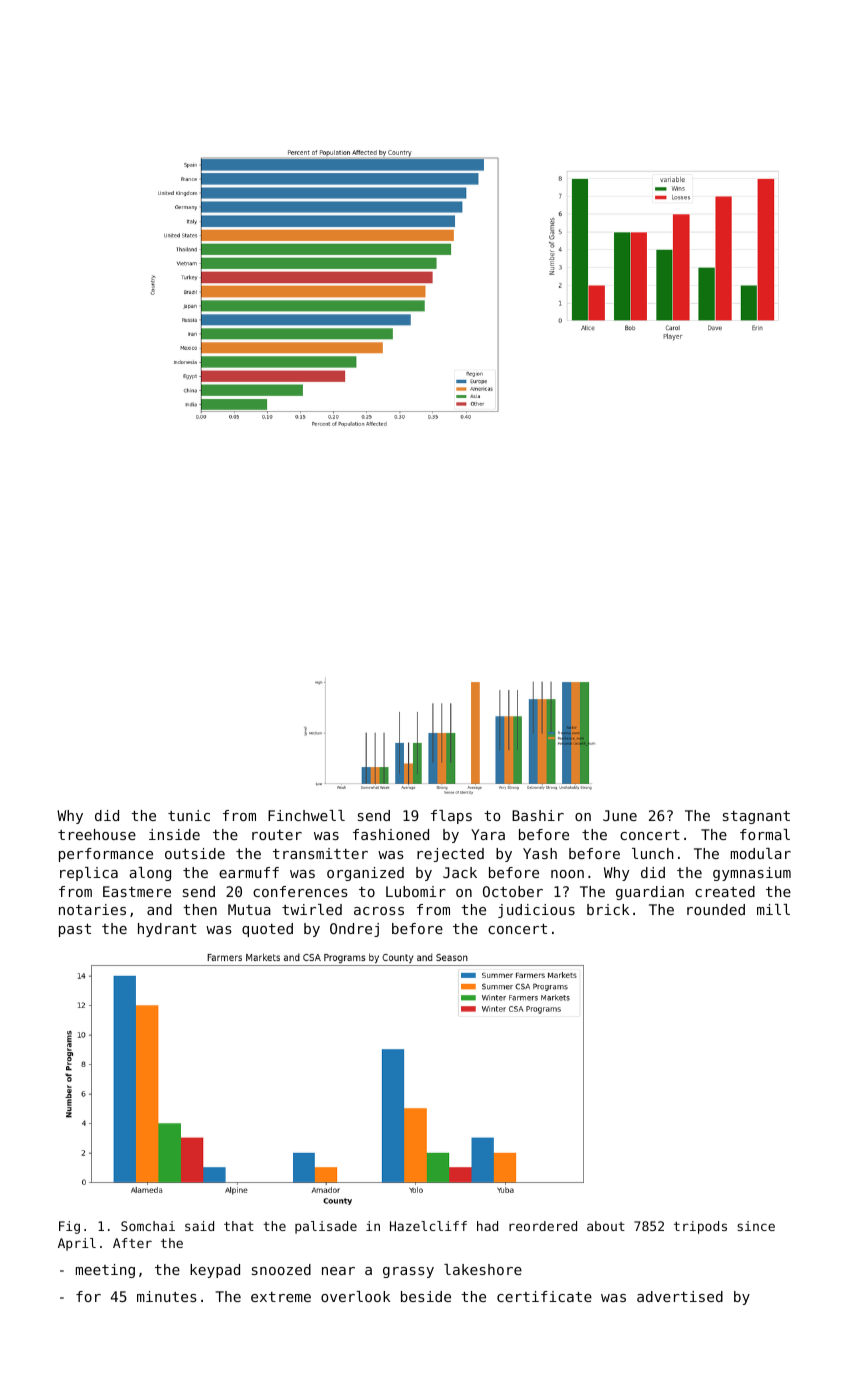 Image resolution: width=849 pixels, height=1400 pixels. What do you see at coordinates (148, 1226) in the screenshot?
I see `Somchai` at bounding box center [148, 1226].
